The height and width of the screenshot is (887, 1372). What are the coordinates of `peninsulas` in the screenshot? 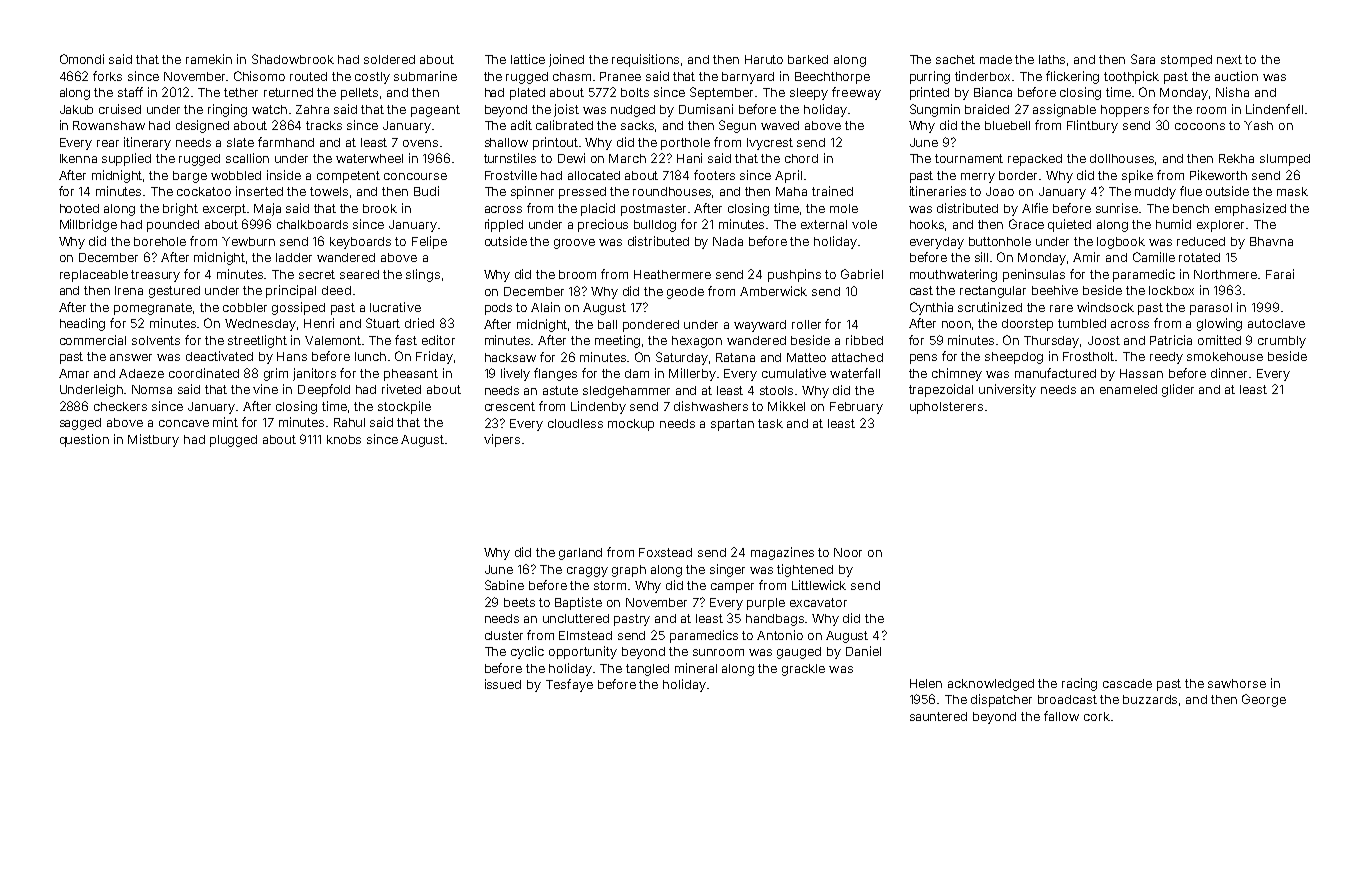 It's located at (1034, 275).
